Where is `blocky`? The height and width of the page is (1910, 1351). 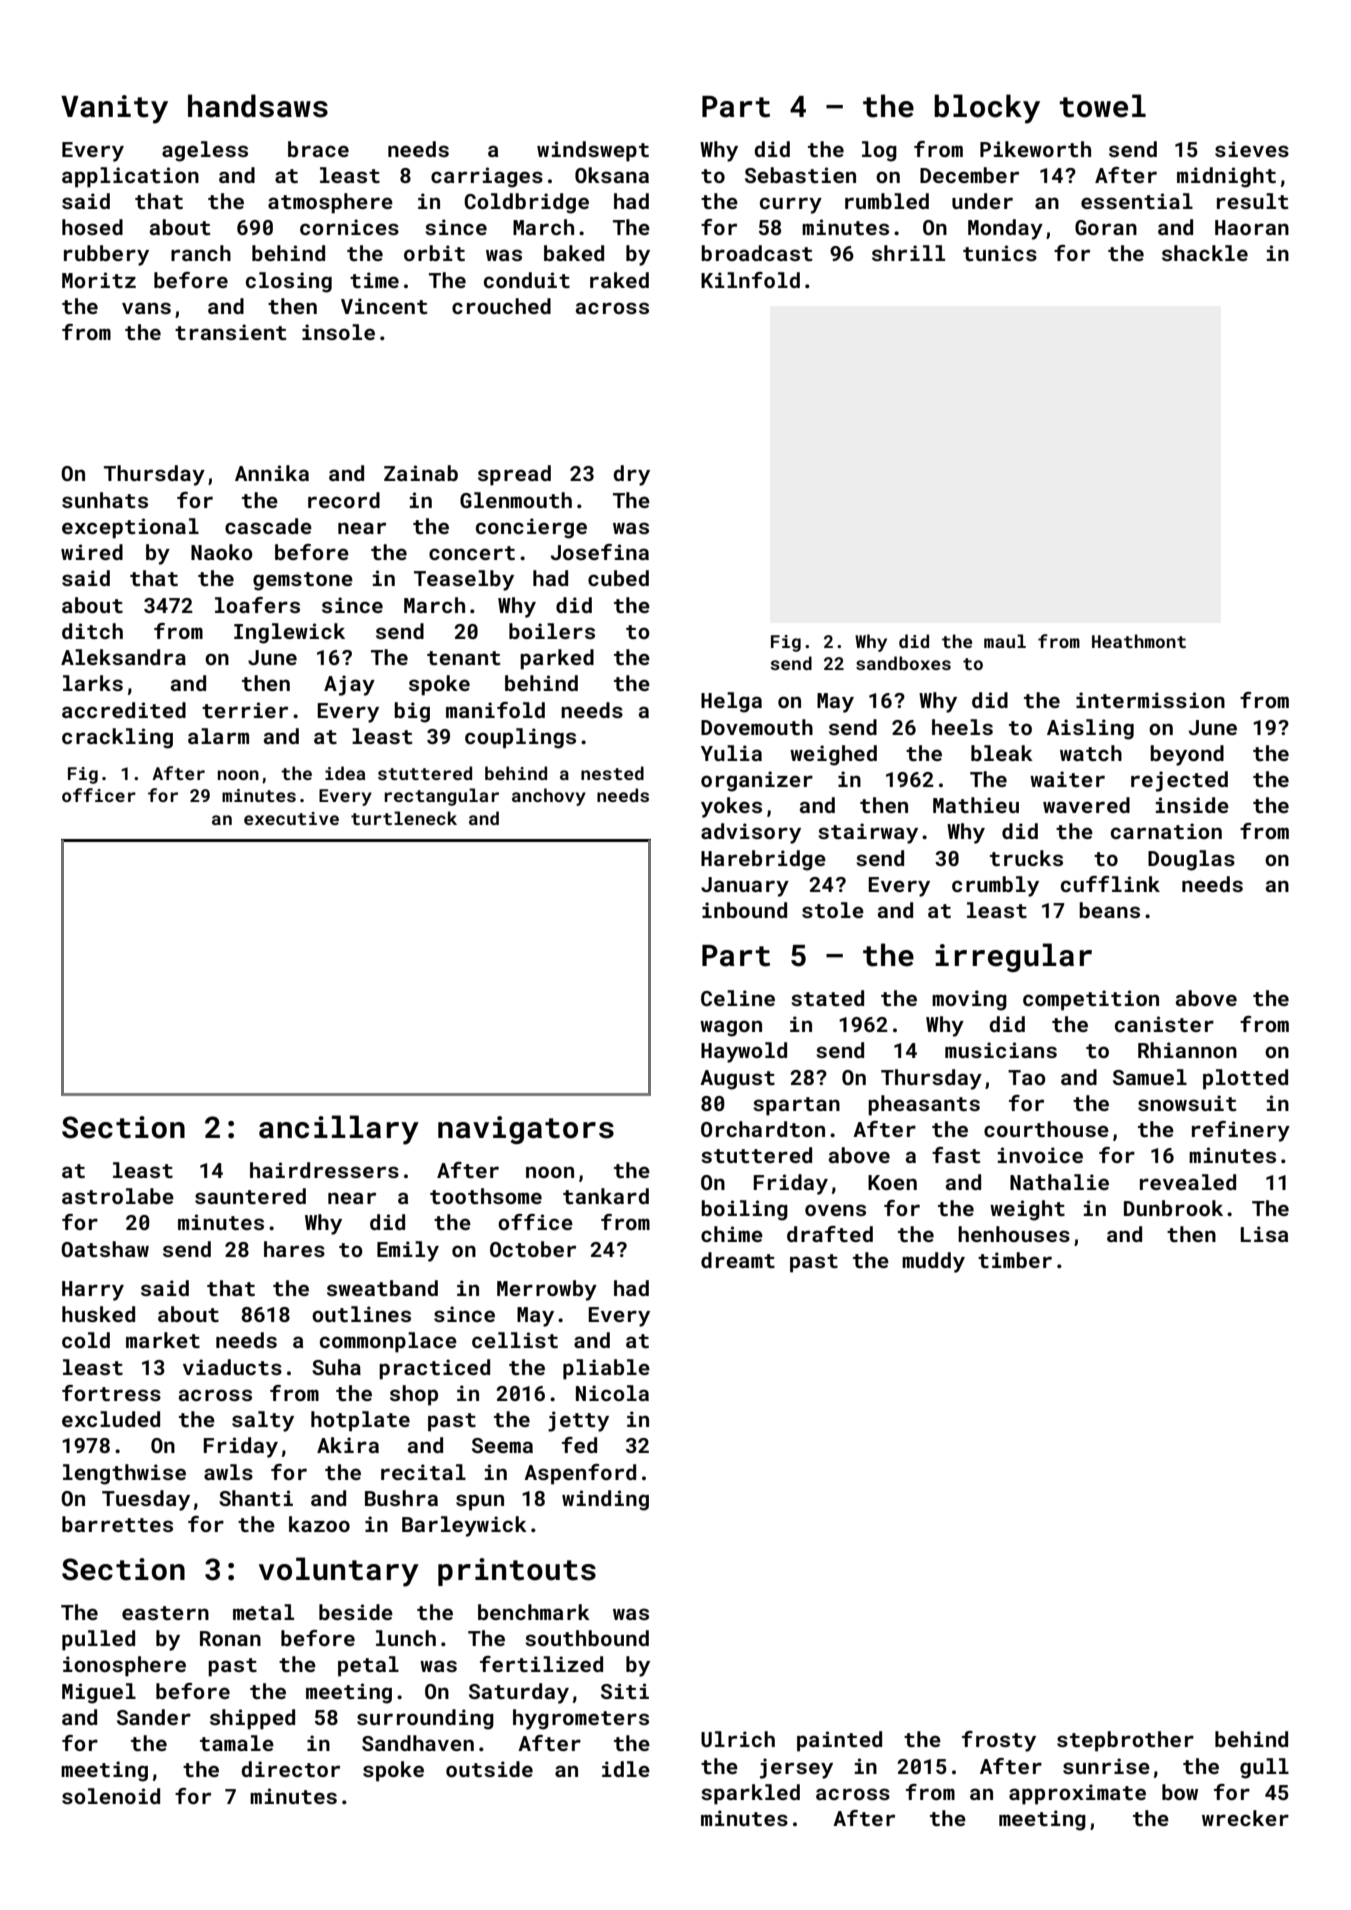 blocky is located at coordinates (987, 109).
